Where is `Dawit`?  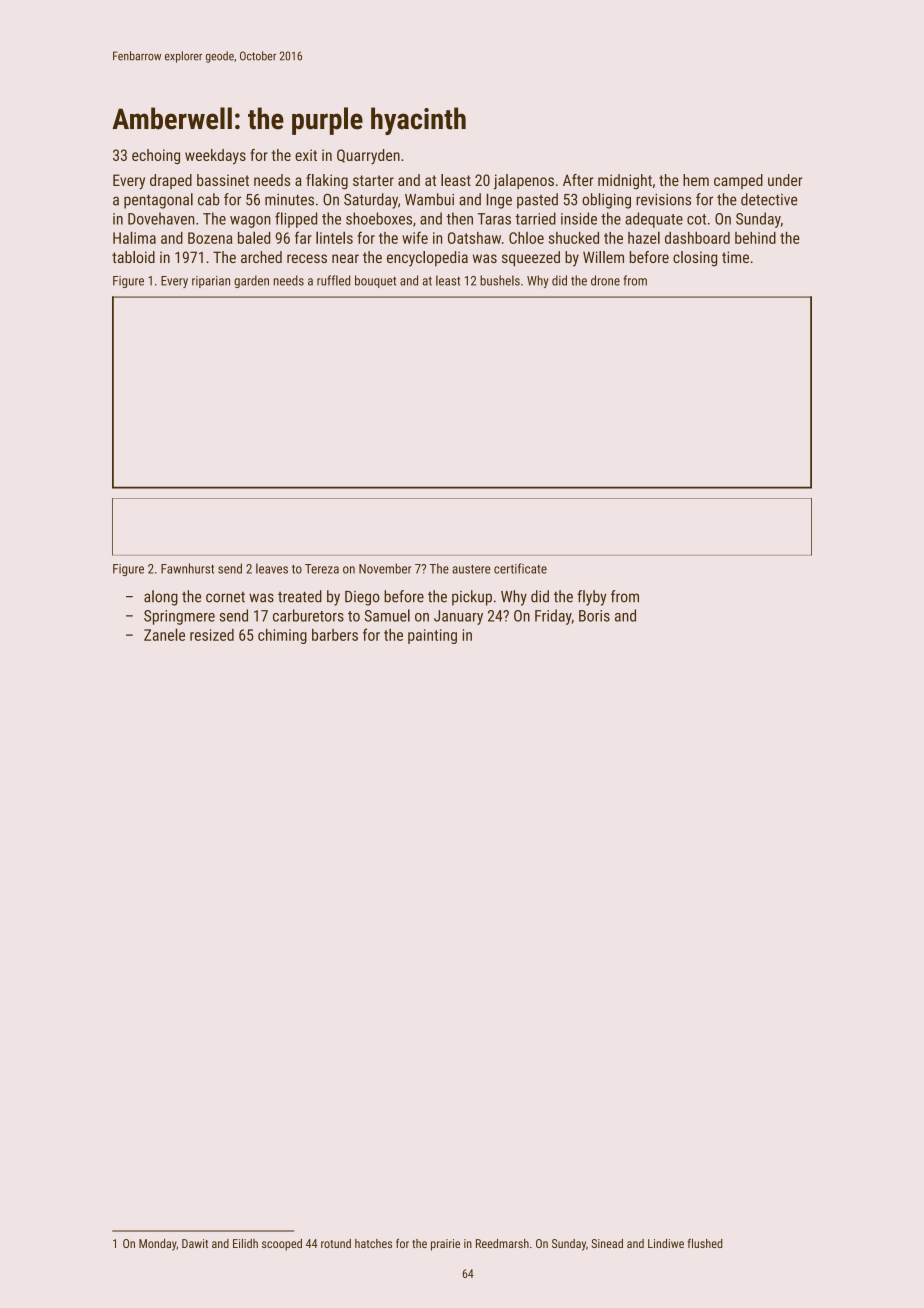
Dawit is located at coordinates (195, 1243).
